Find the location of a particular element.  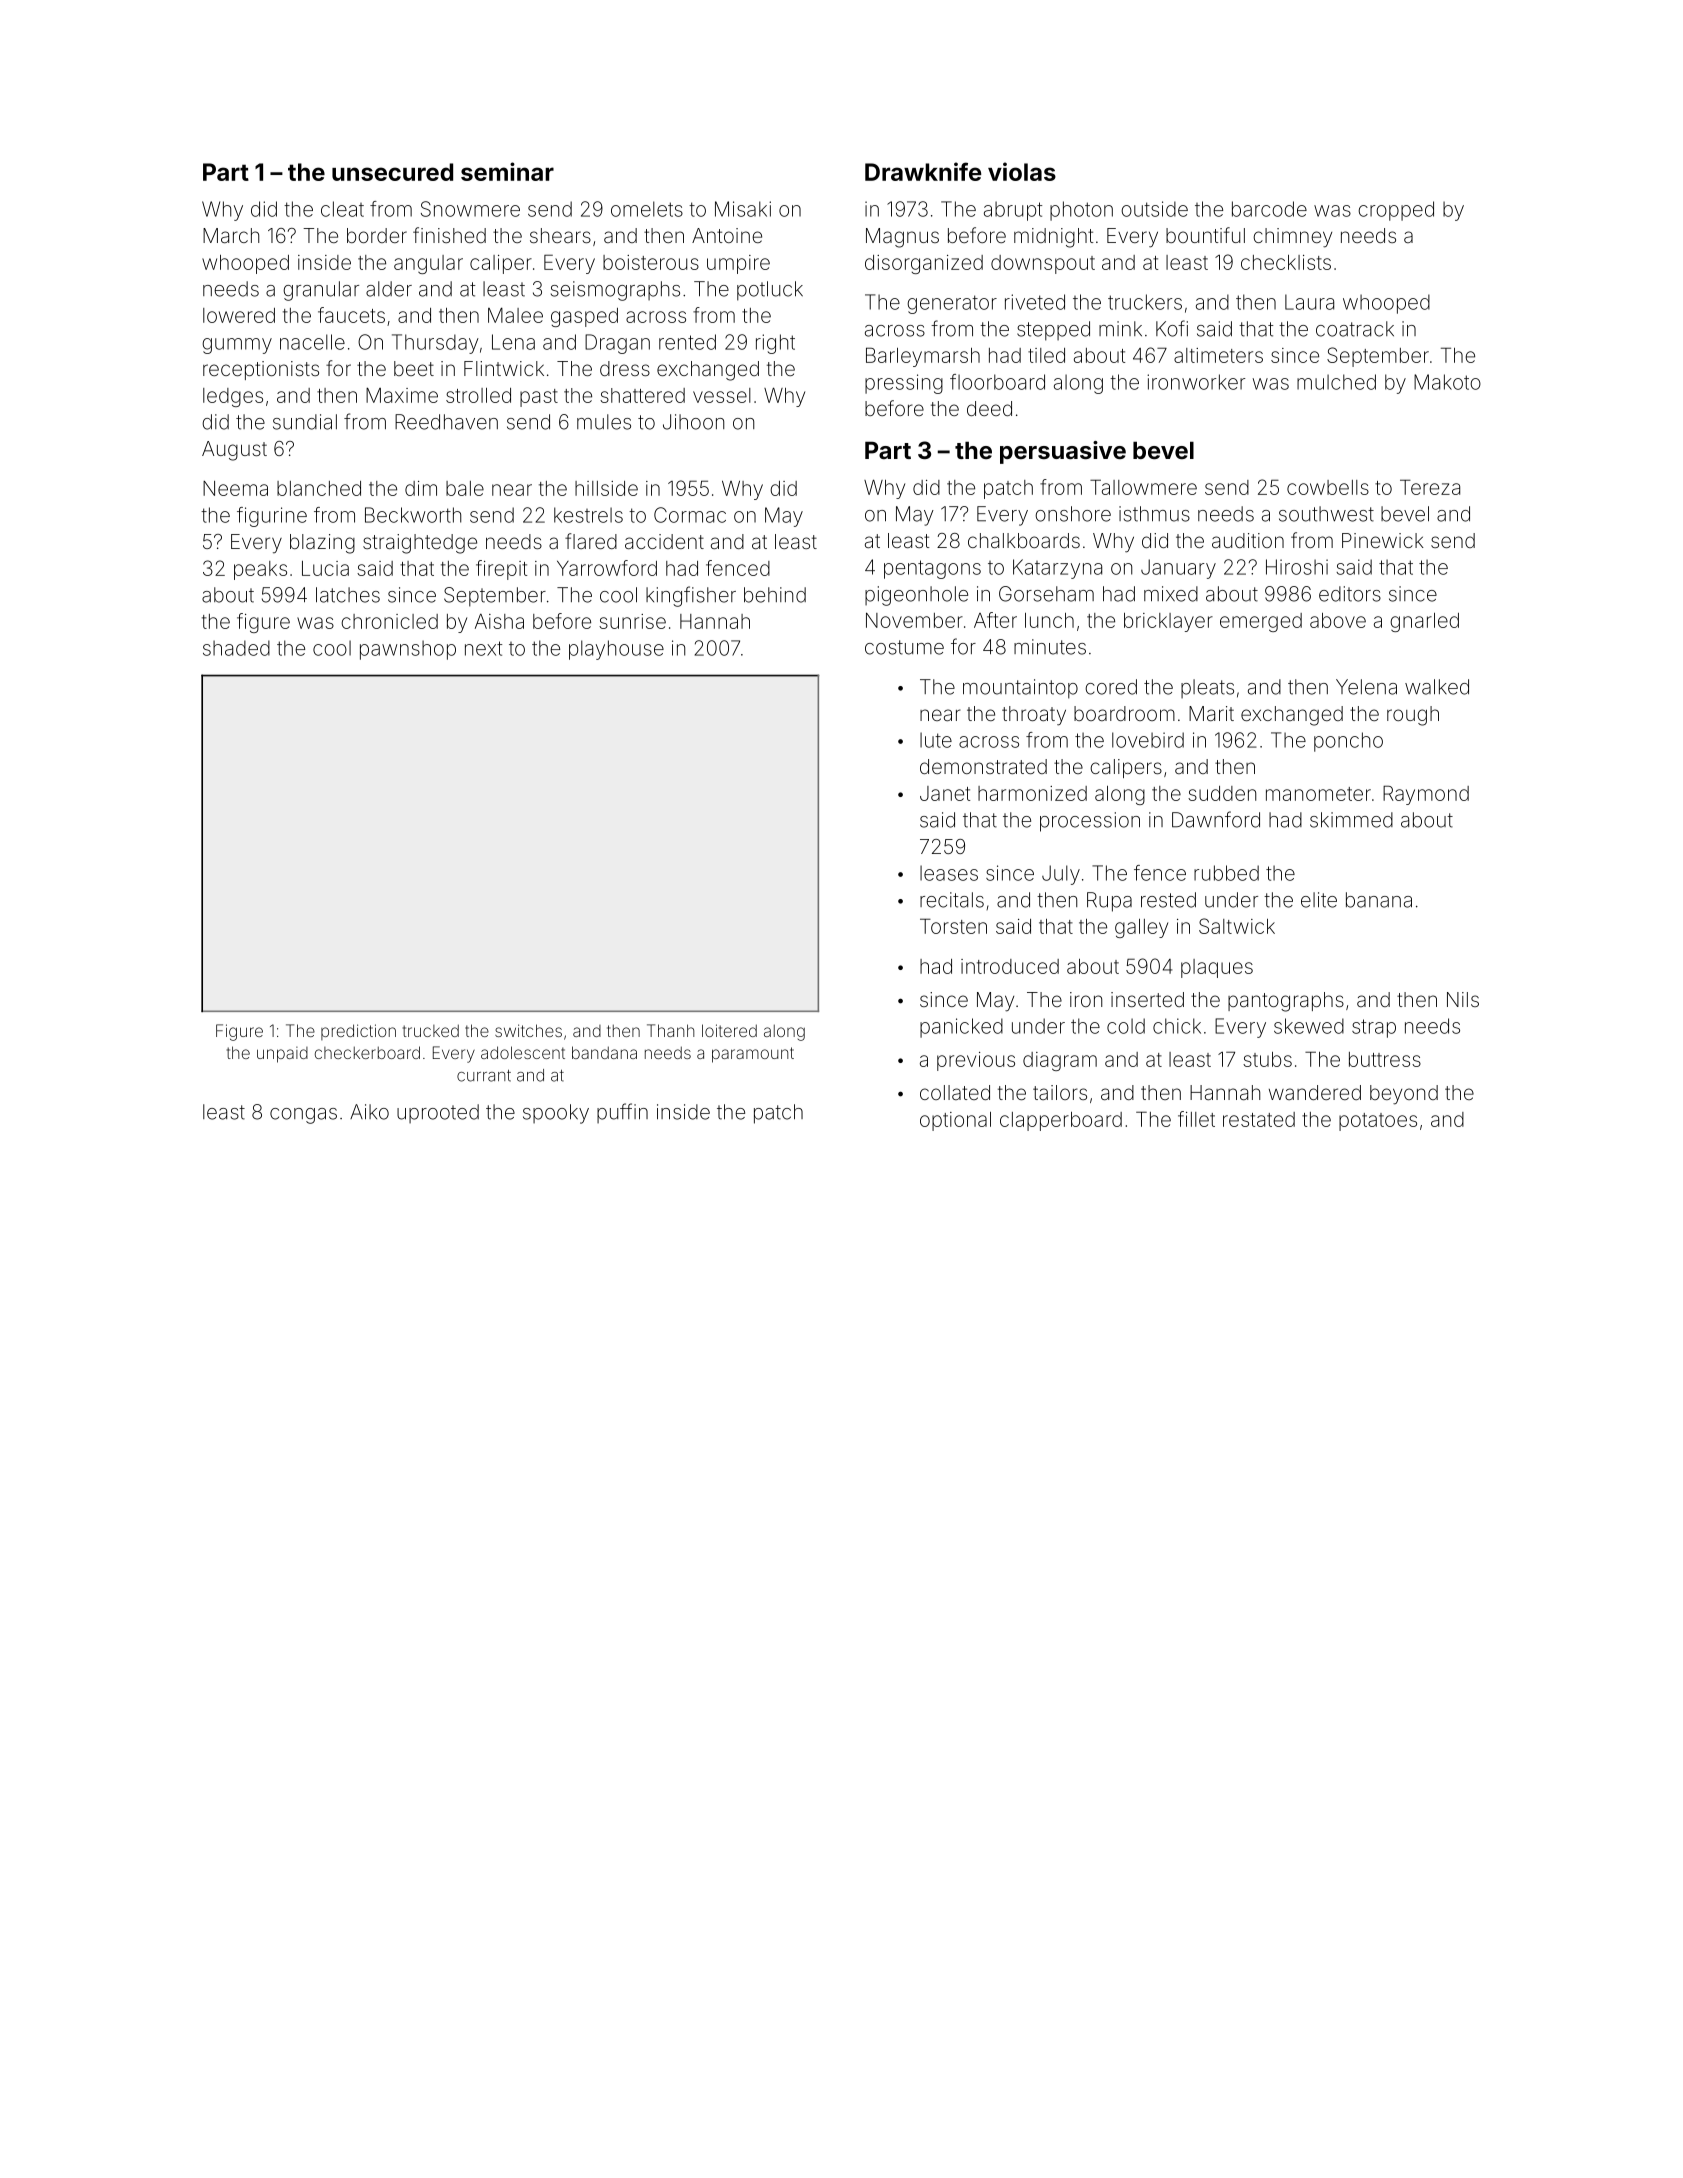

leases is located at coordinates (949, 873).
